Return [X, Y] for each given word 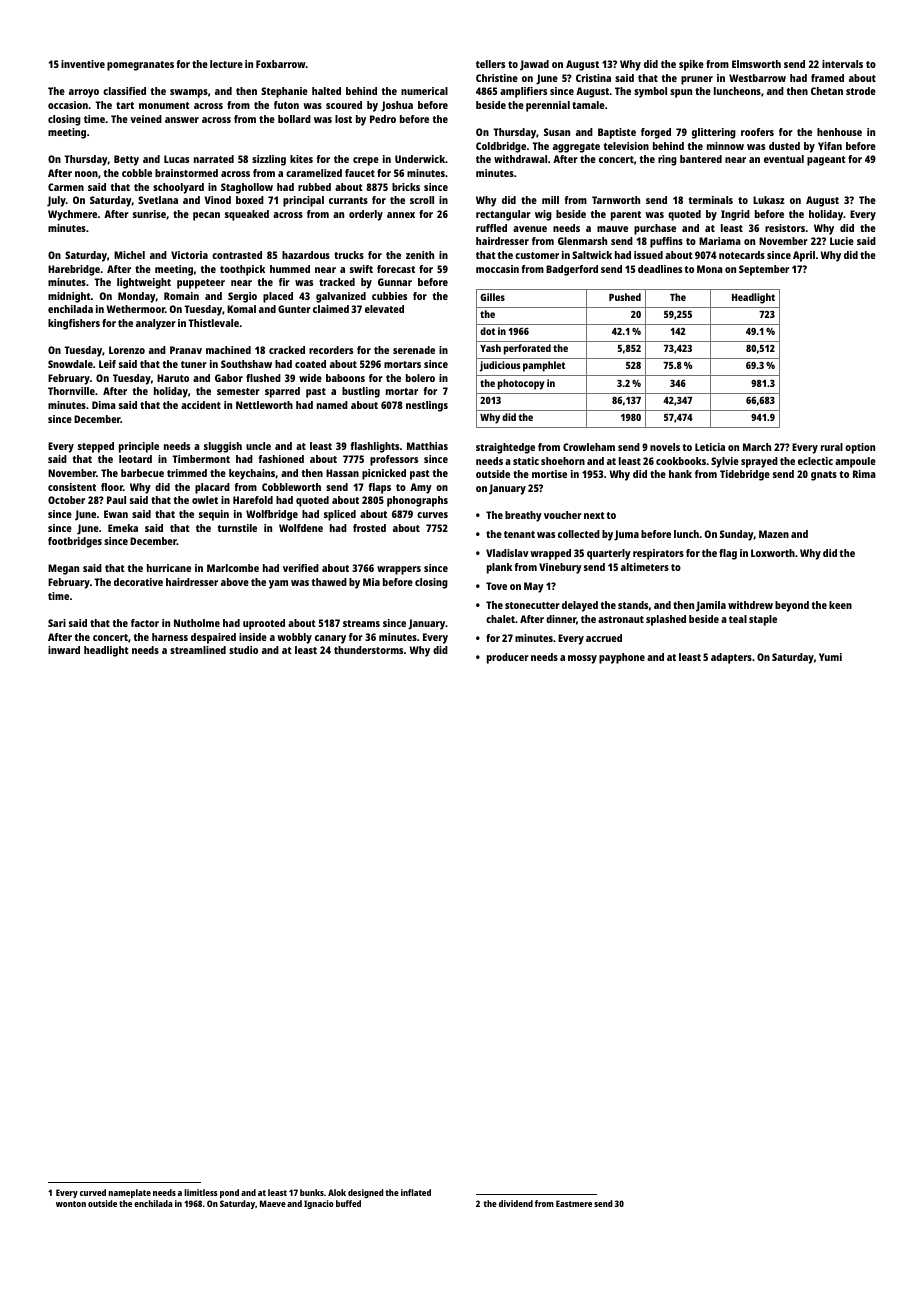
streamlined [198, 650]
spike [691, 65]
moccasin [497, 269]
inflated [416, 1192]
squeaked [247, 215]
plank [499, 568]
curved [93, 1192]
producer [508, 658]
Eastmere [574, 1203]
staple [763, 620]
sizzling [269, 160]
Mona [710, 269]
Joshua [397, 106]
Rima [864, 474]
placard [212, 488]
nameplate [129, 1193]
